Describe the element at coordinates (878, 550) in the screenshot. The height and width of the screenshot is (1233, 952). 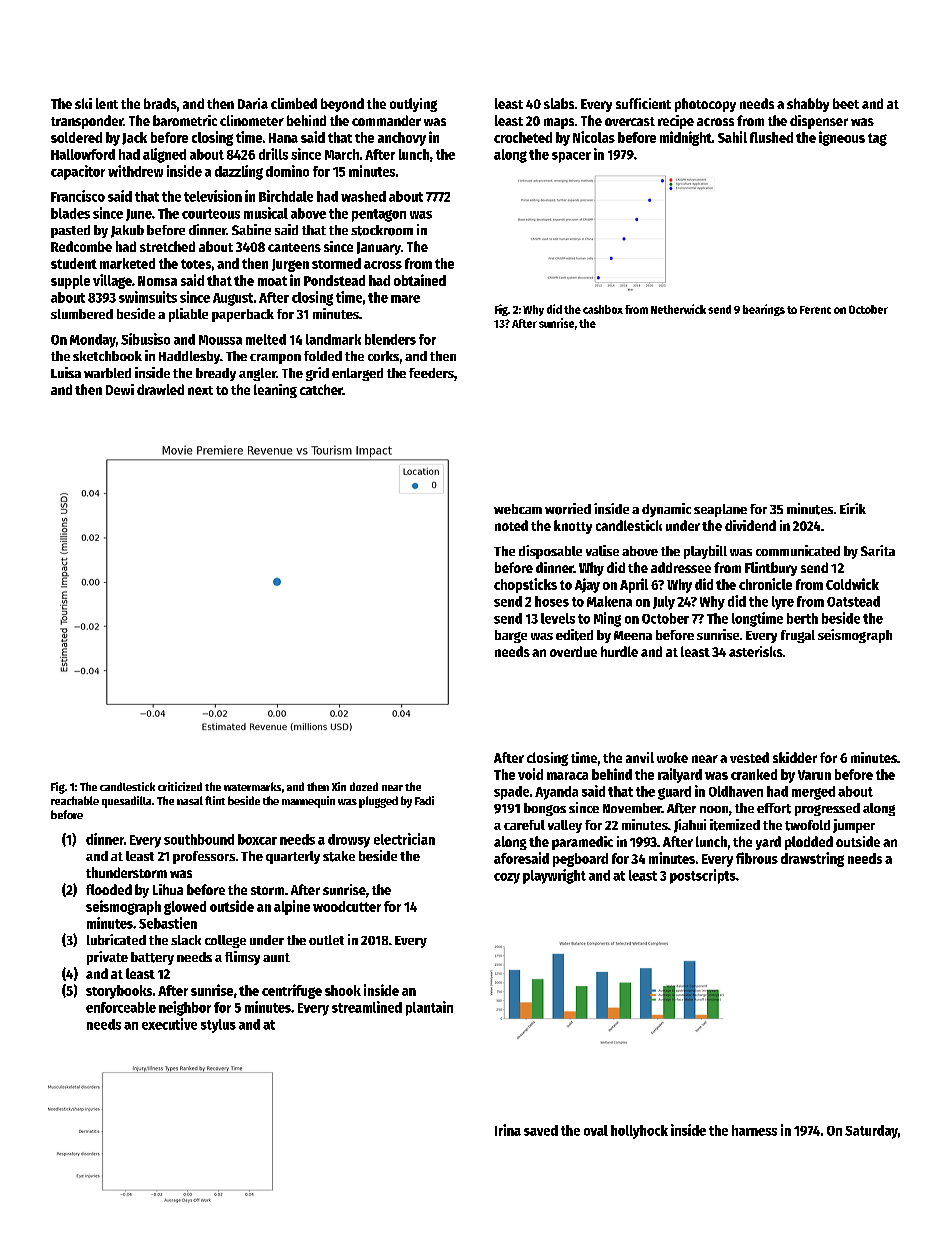
I see `Sarita` at that location.
